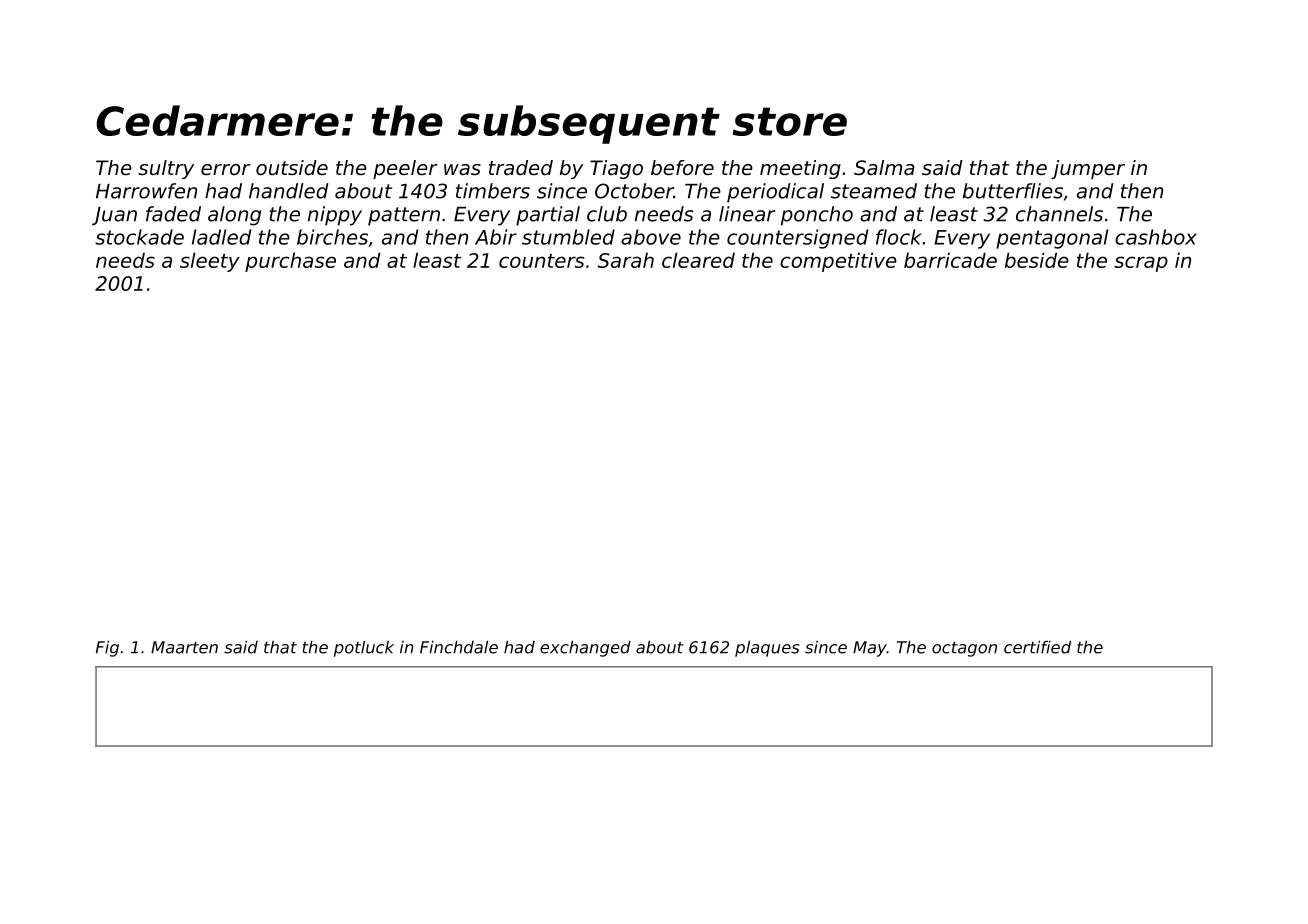  What do you see at coordinates (364, 649) in the screenshot?
I see `potluck` at bounding box center [364, 649].
